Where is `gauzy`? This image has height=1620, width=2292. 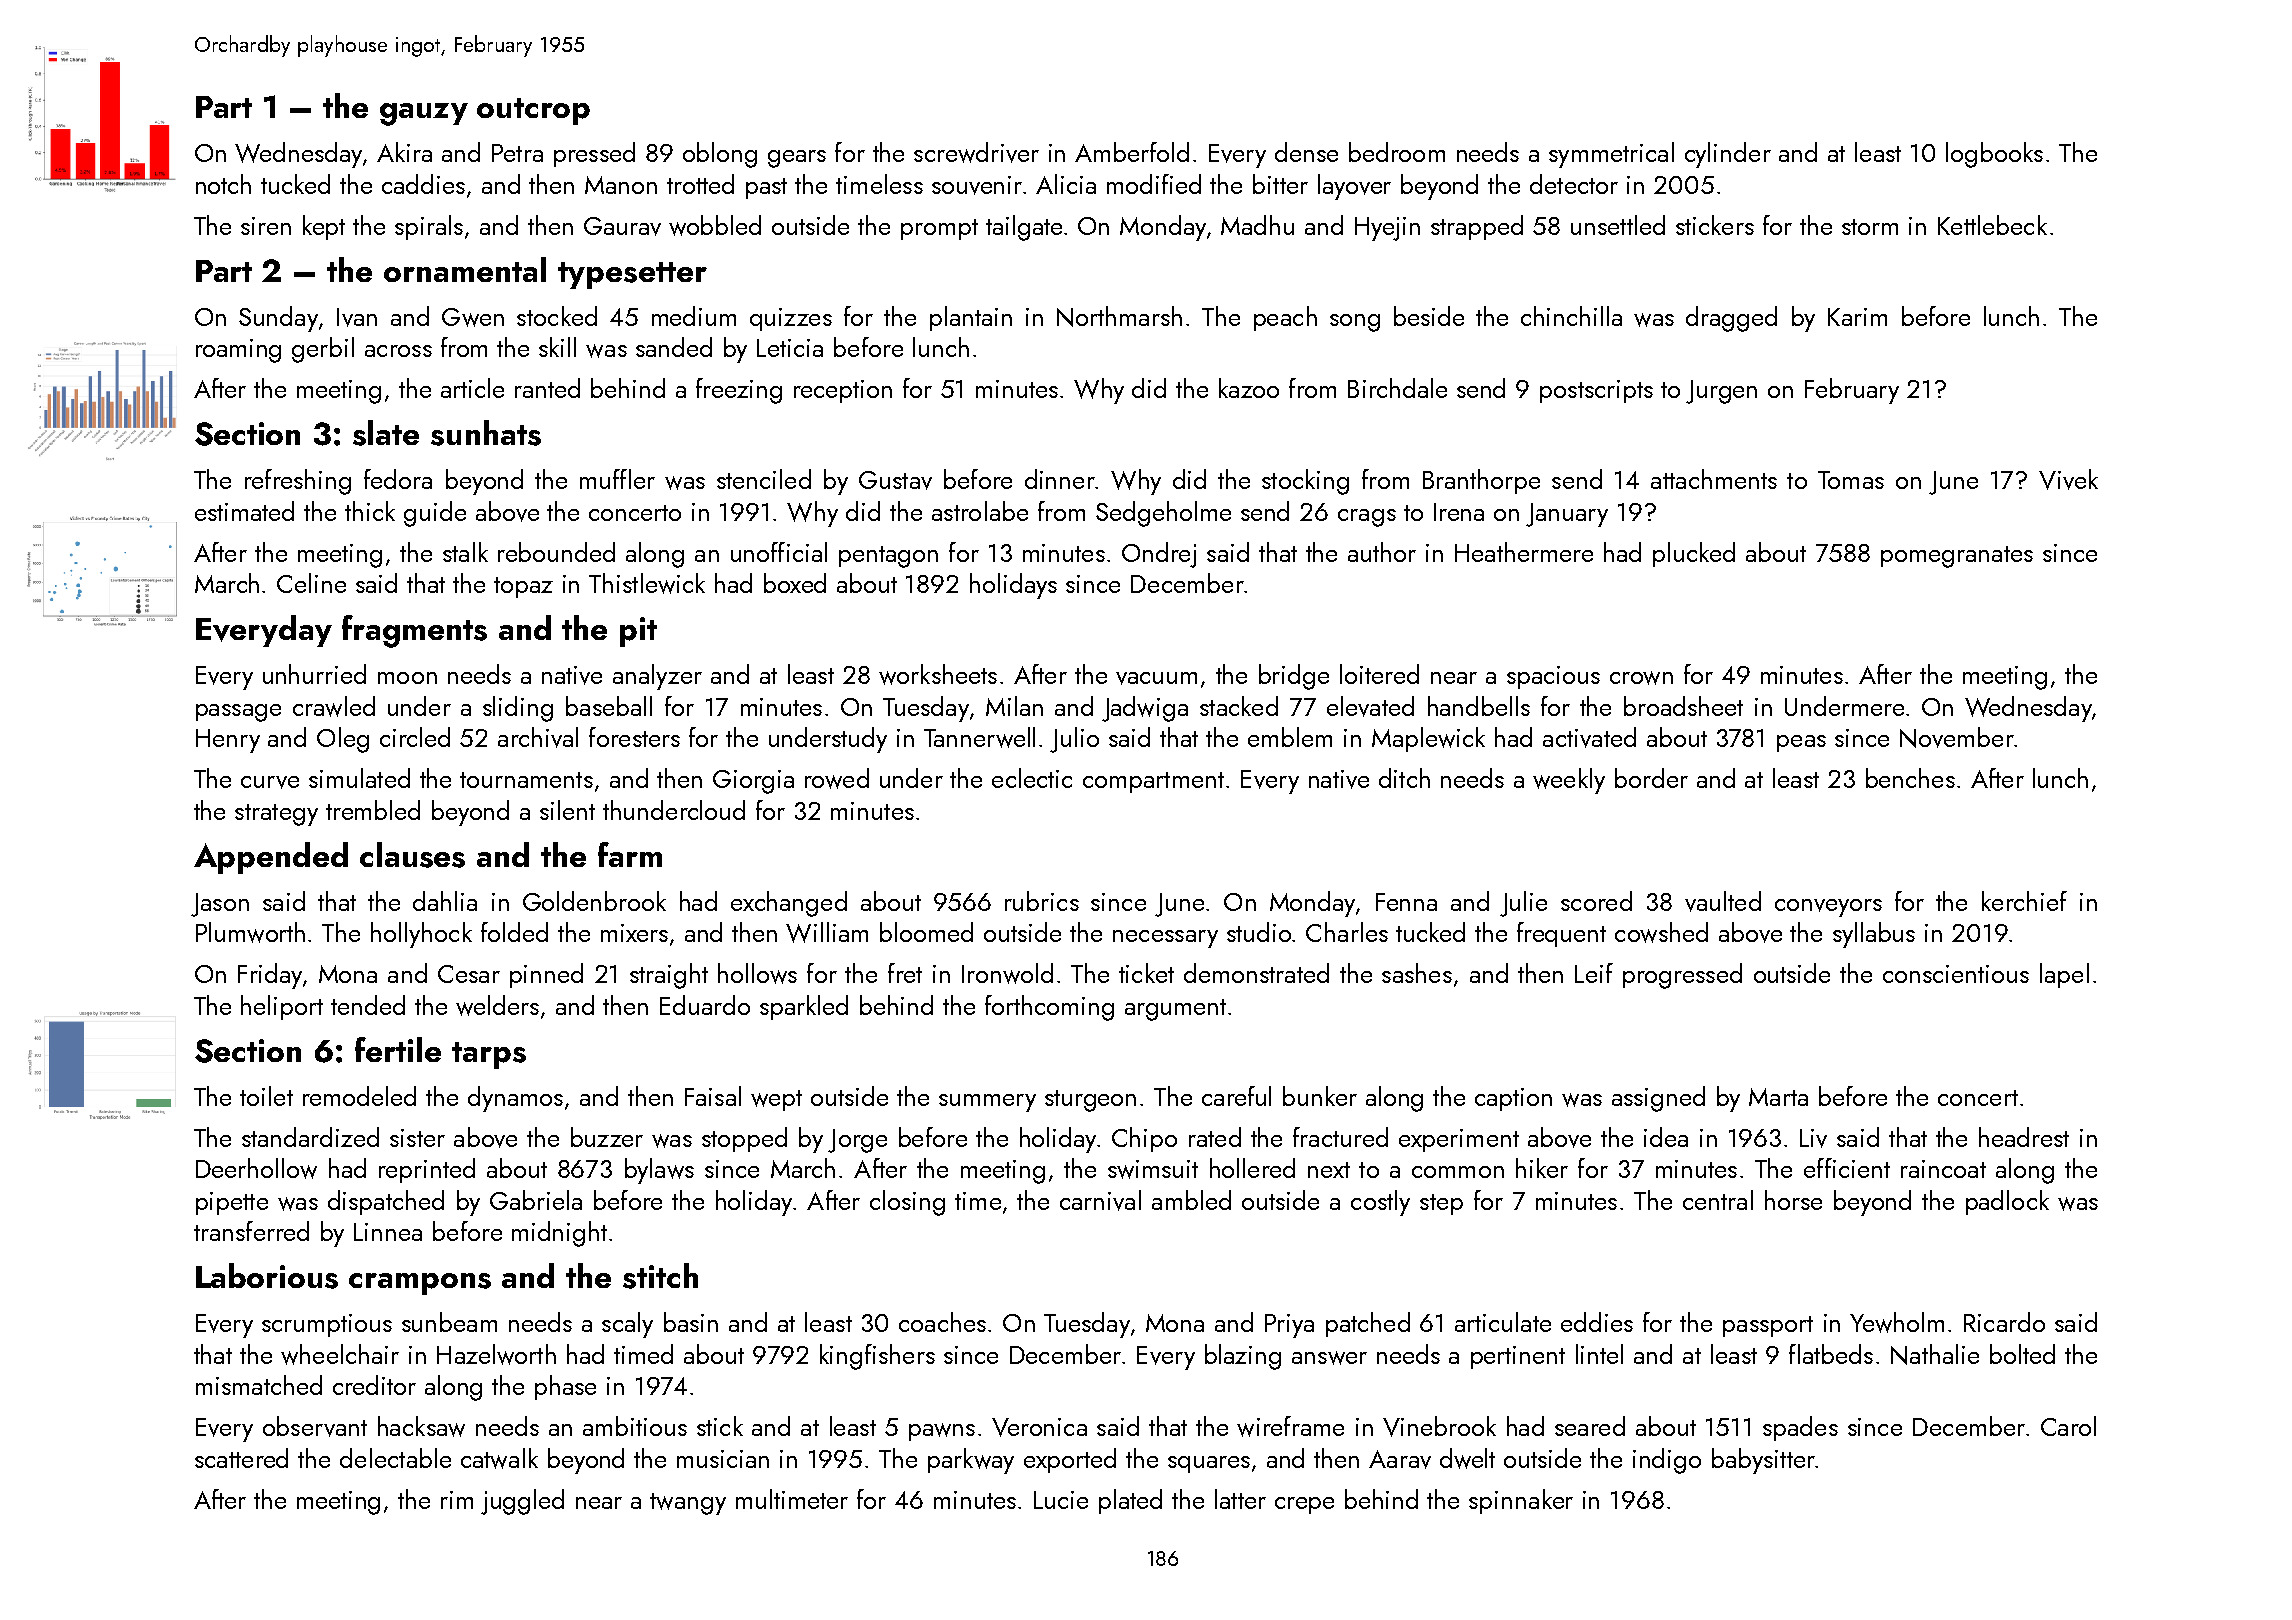 gauzy is located at coordinates (424, 114).
